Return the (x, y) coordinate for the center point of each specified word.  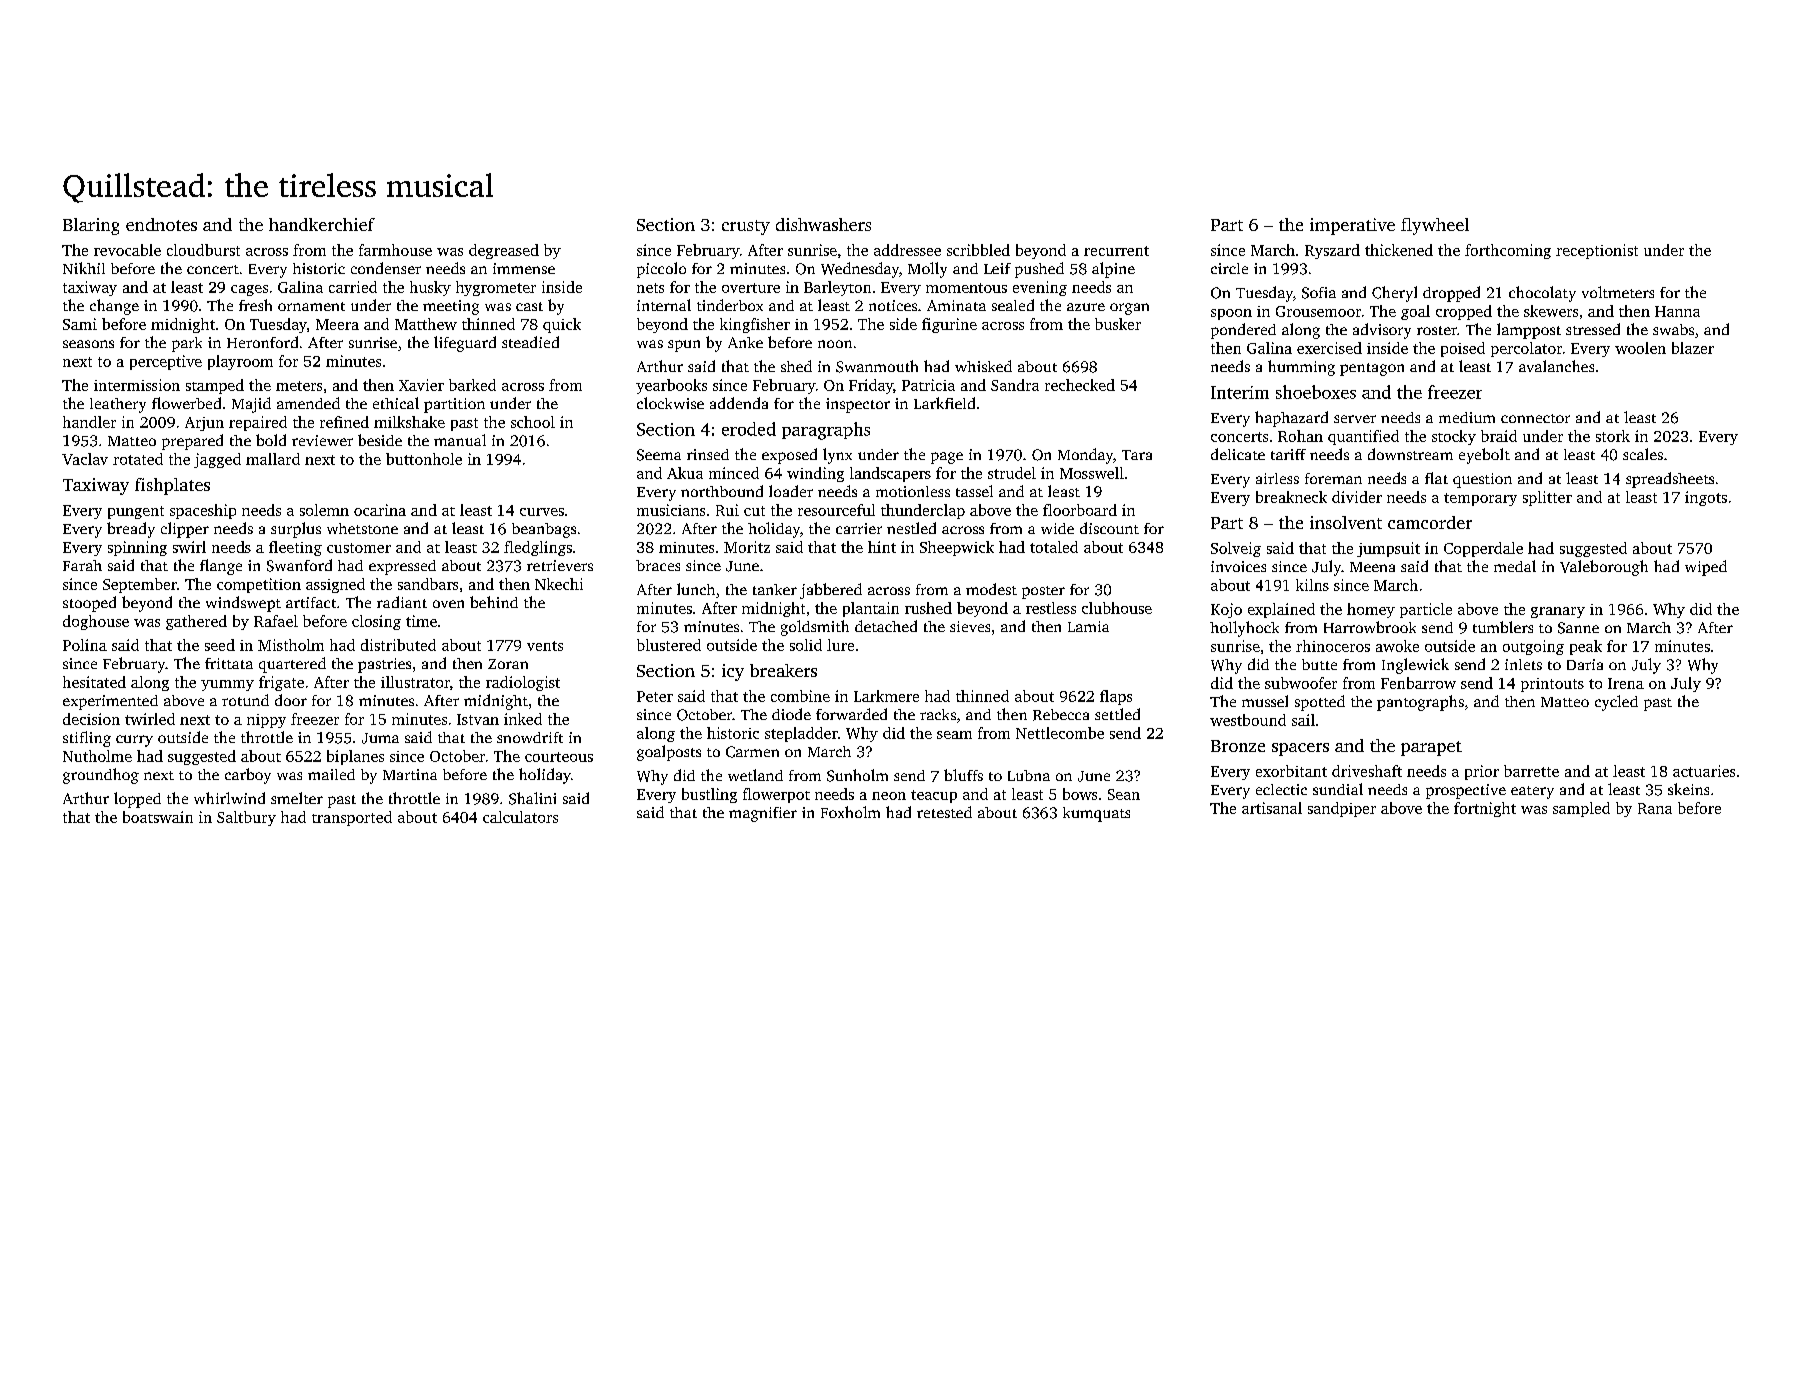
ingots (1706, 498)
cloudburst (203, 250)
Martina (410, 774)
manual (460, 440)
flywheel (1435, 226)
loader (791, 491)
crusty (746, 227)
